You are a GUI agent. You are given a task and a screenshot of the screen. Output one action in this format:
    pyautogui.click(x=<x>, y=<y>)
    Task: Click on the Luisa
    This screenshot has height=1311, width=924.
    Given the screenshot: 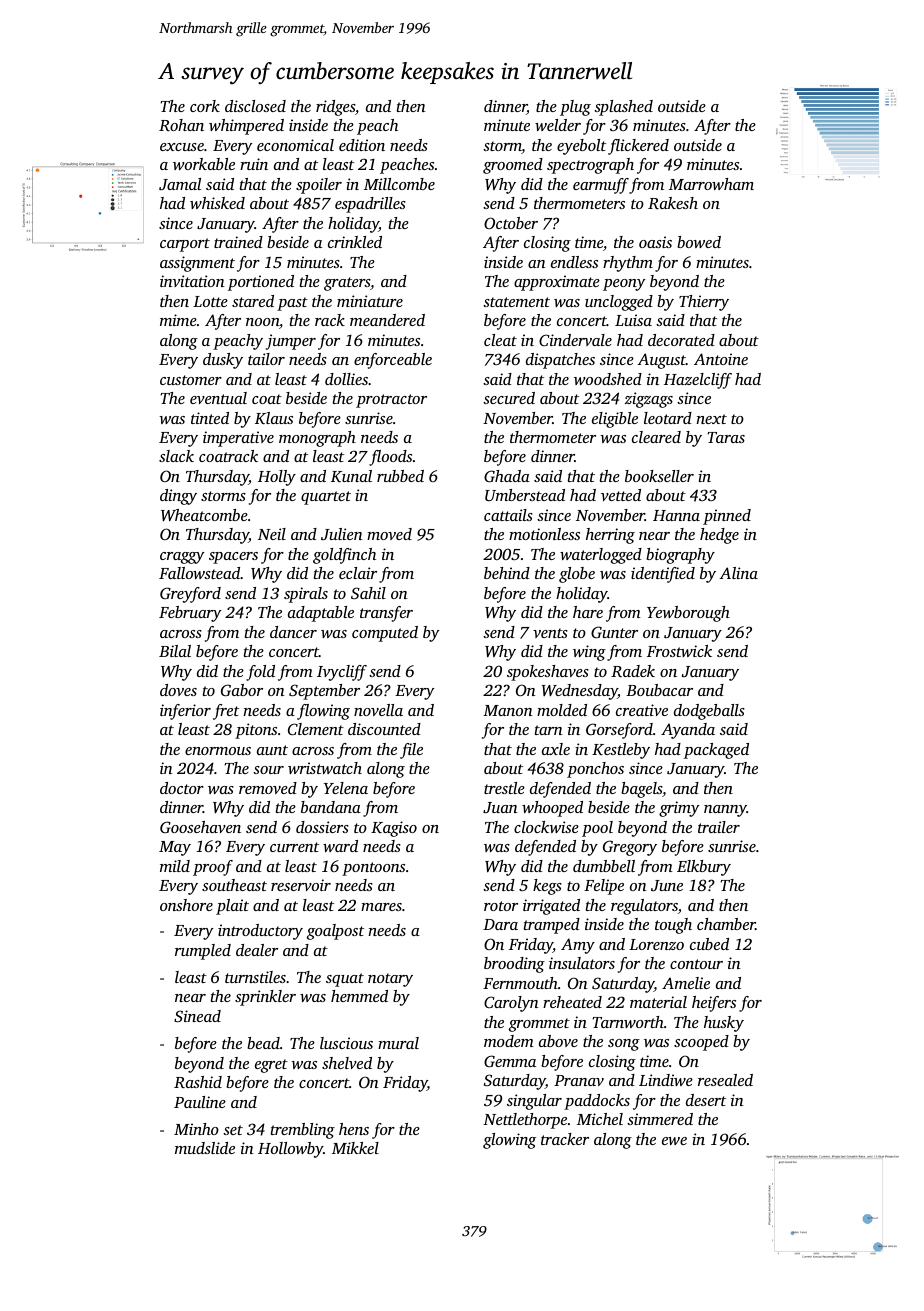 What is the action you would take?
    pyautogui.click(x=633, y=320)
